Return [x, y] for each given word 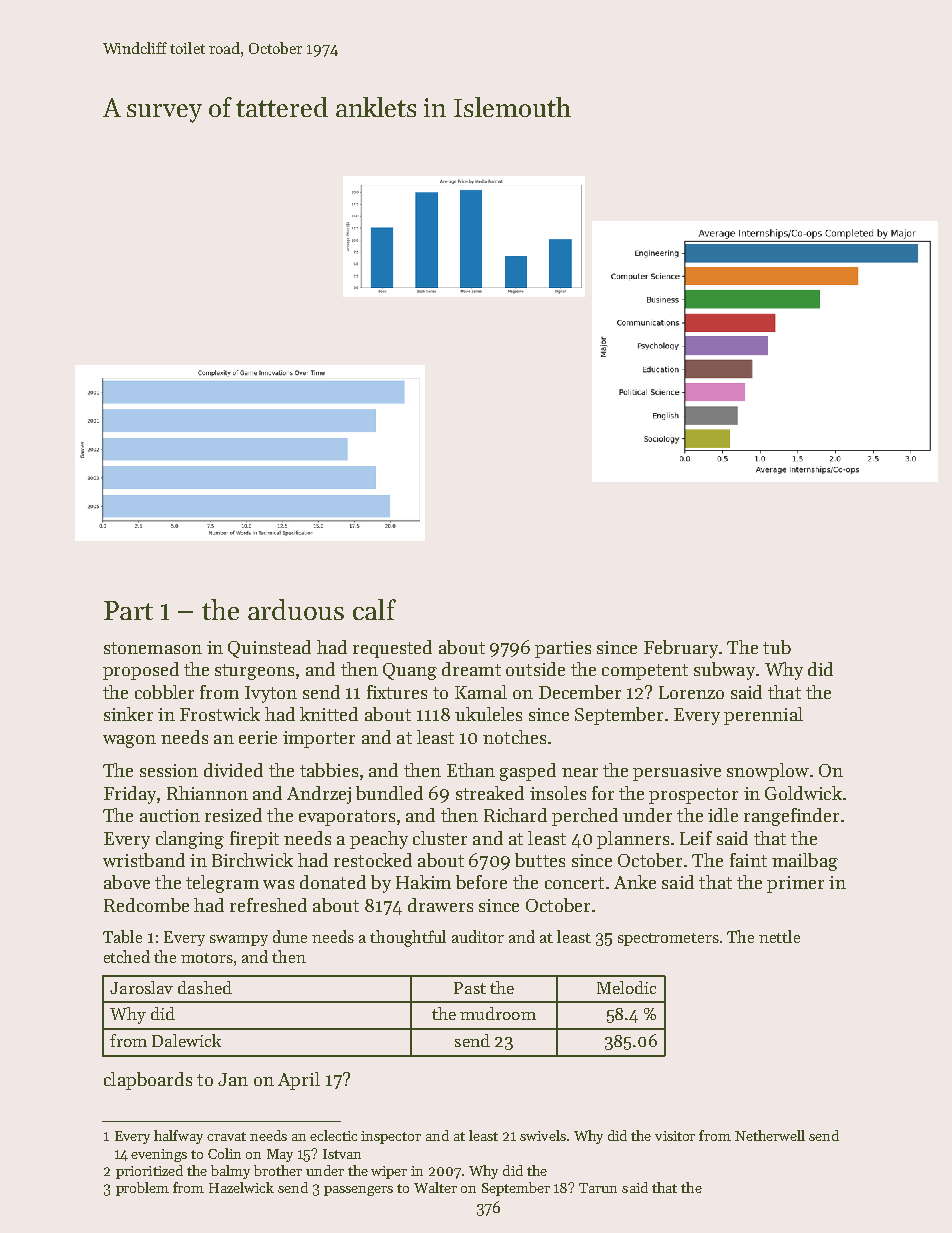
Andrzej [319, 795]
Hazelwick [241, 1187]
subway [724, 671]
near [580, 772]
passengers [358, 1191]
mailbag [805, 862]
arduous [296, 609]
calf [374, 609]
